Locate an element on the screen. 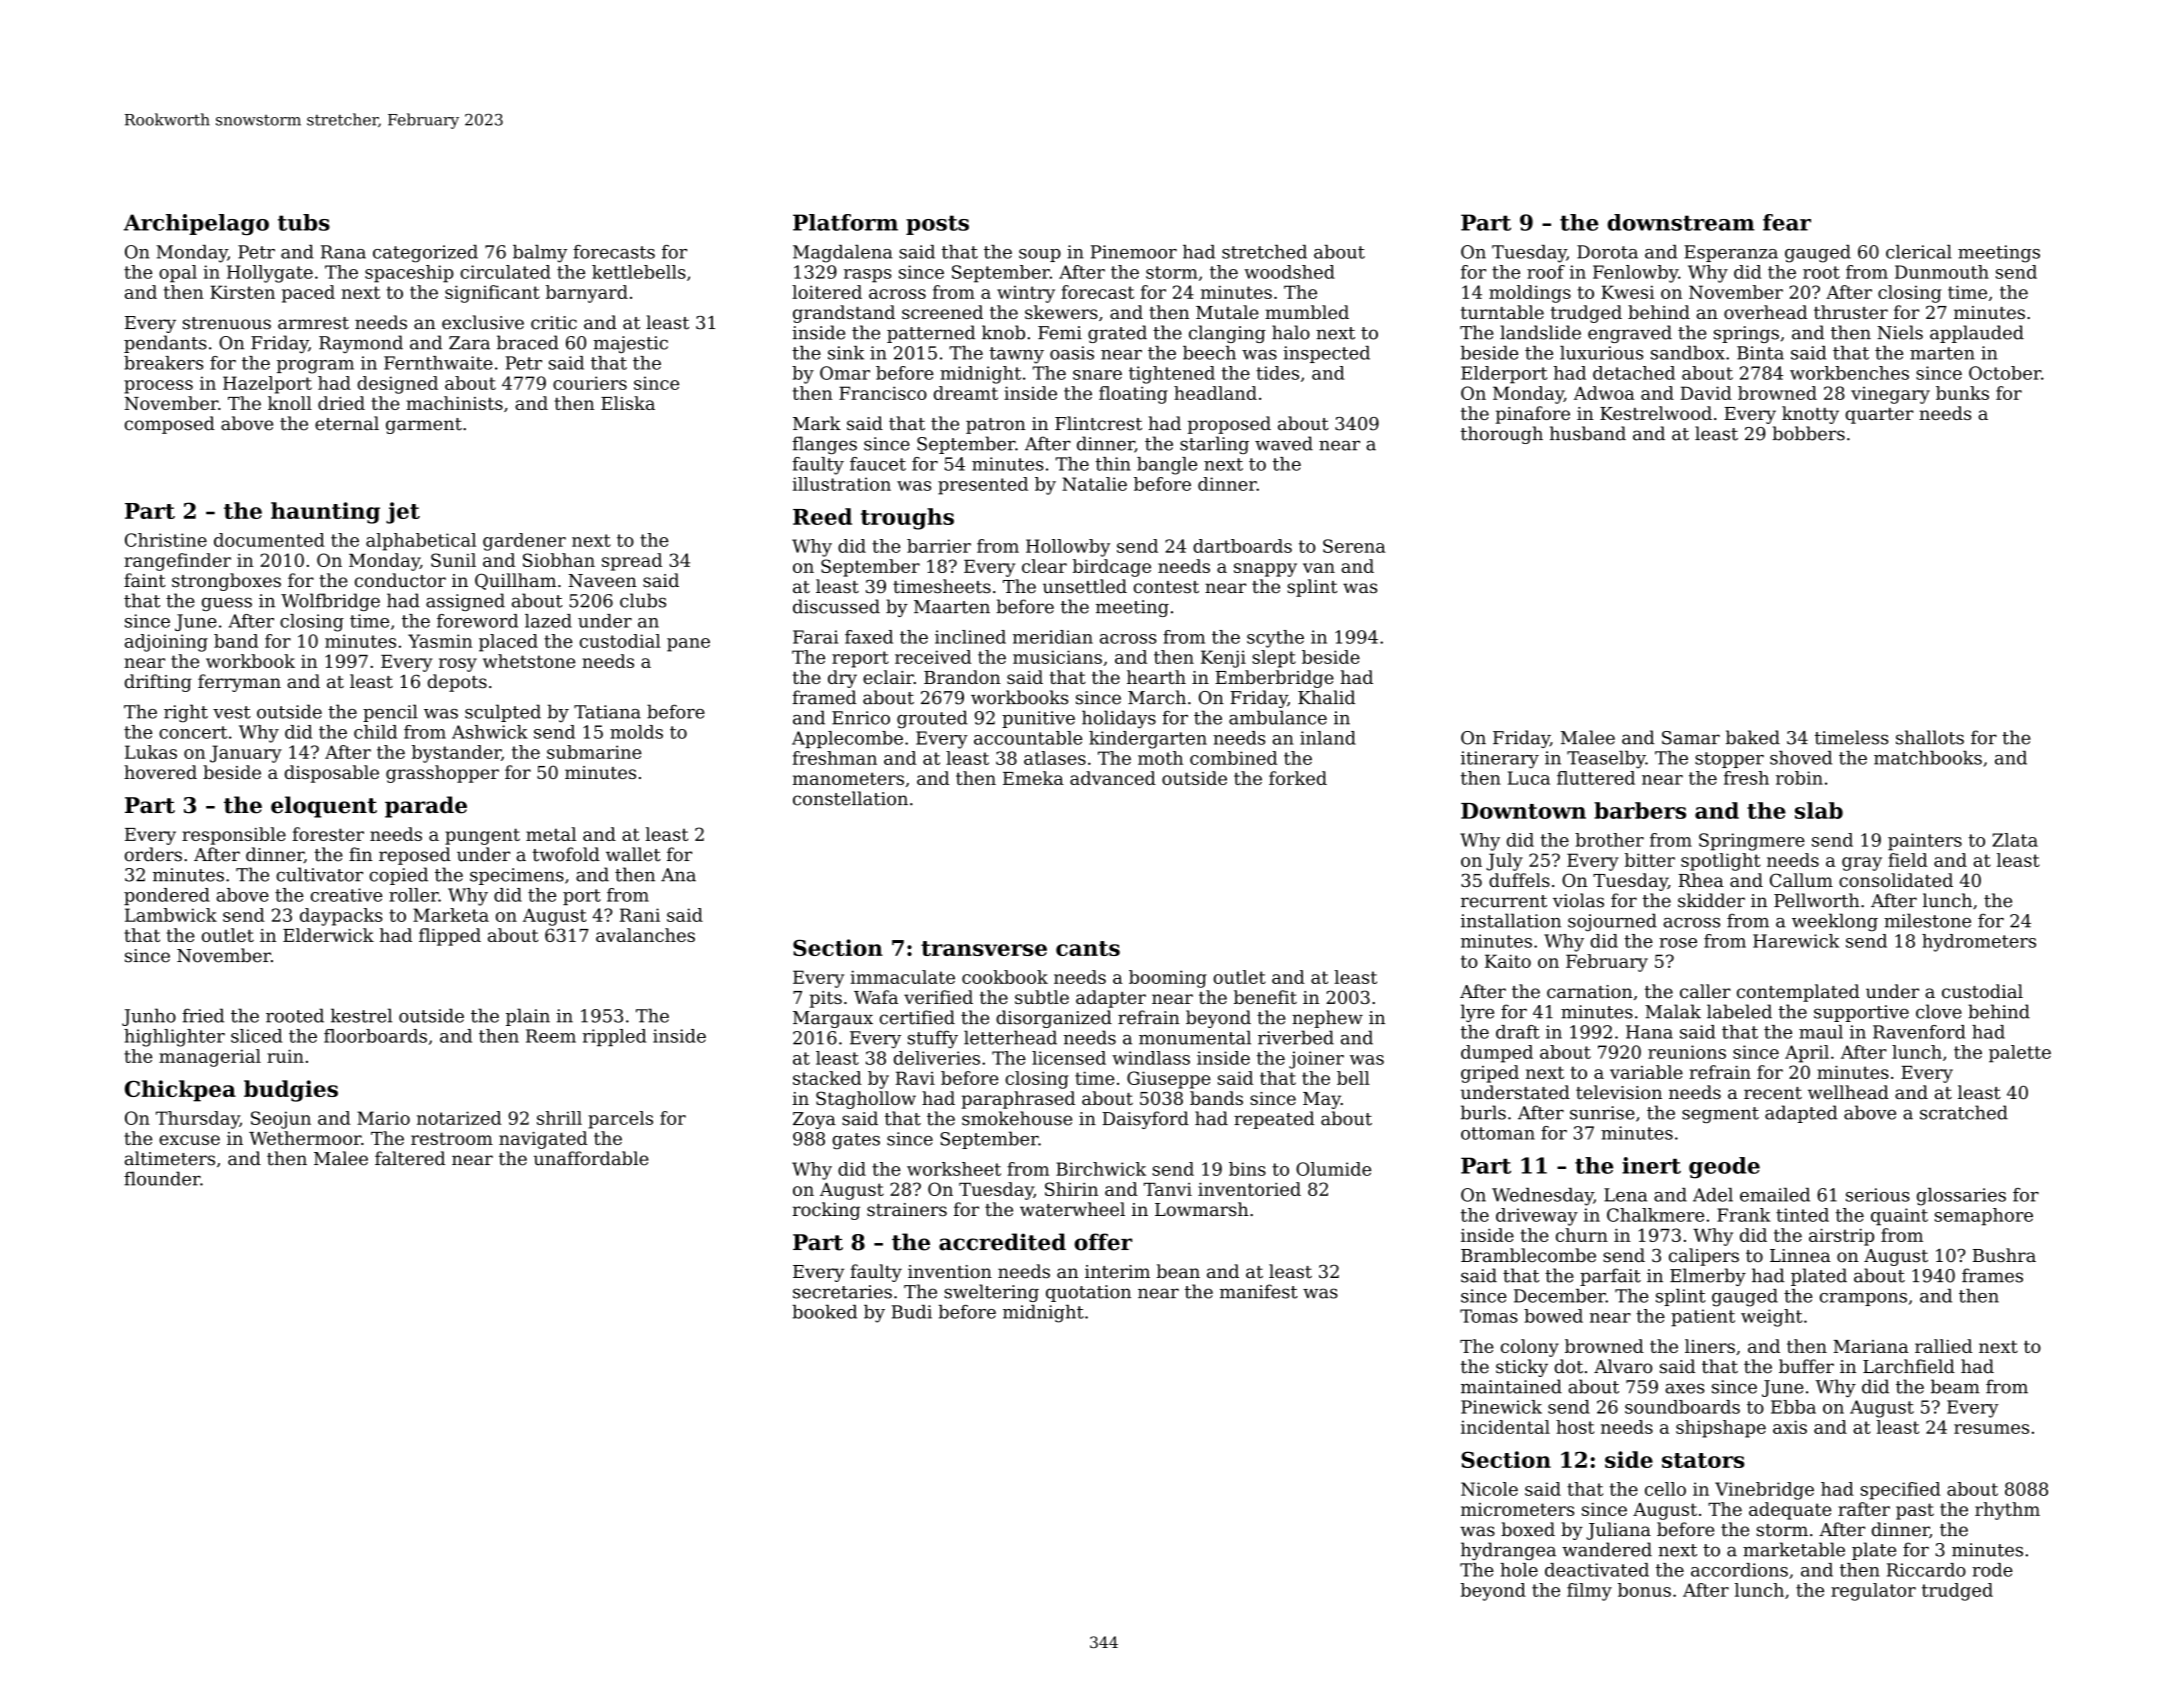  fear is located at coordinates (1787, 222).
